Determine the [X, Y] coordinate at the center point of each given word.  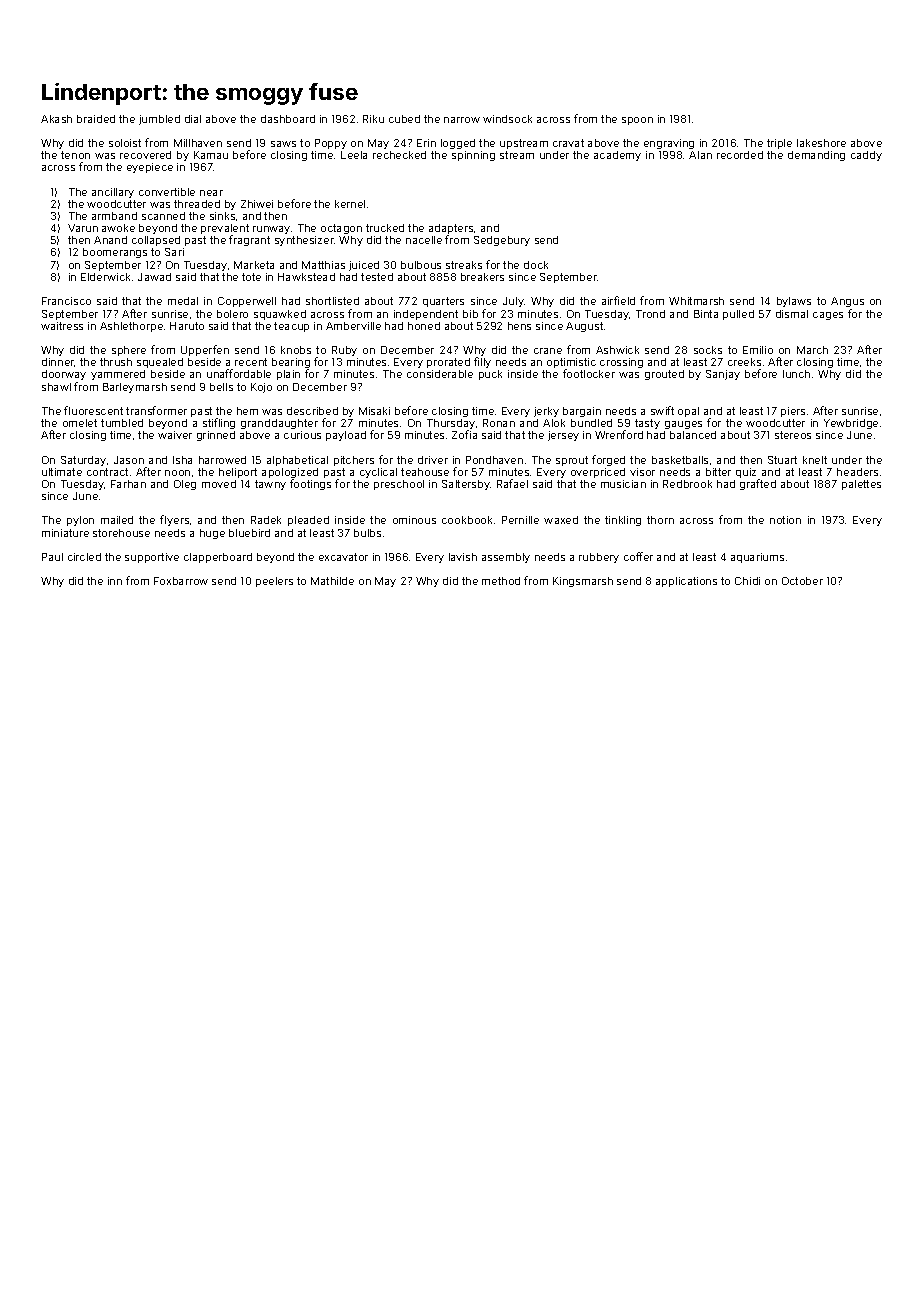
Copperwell [247, 302]
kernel [350, 204]
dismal [792, 314]
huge [212, 534]
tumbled [122, 423]
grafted [758, 484]
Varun [83, 228]
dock [536, 265]
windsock [507, 119]
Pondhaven [494, 460]
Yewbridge [851, 424]
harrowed [222, 460]
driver [433, 460]
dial [193, 119]
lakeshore [821, 143]
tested [377, 277]
